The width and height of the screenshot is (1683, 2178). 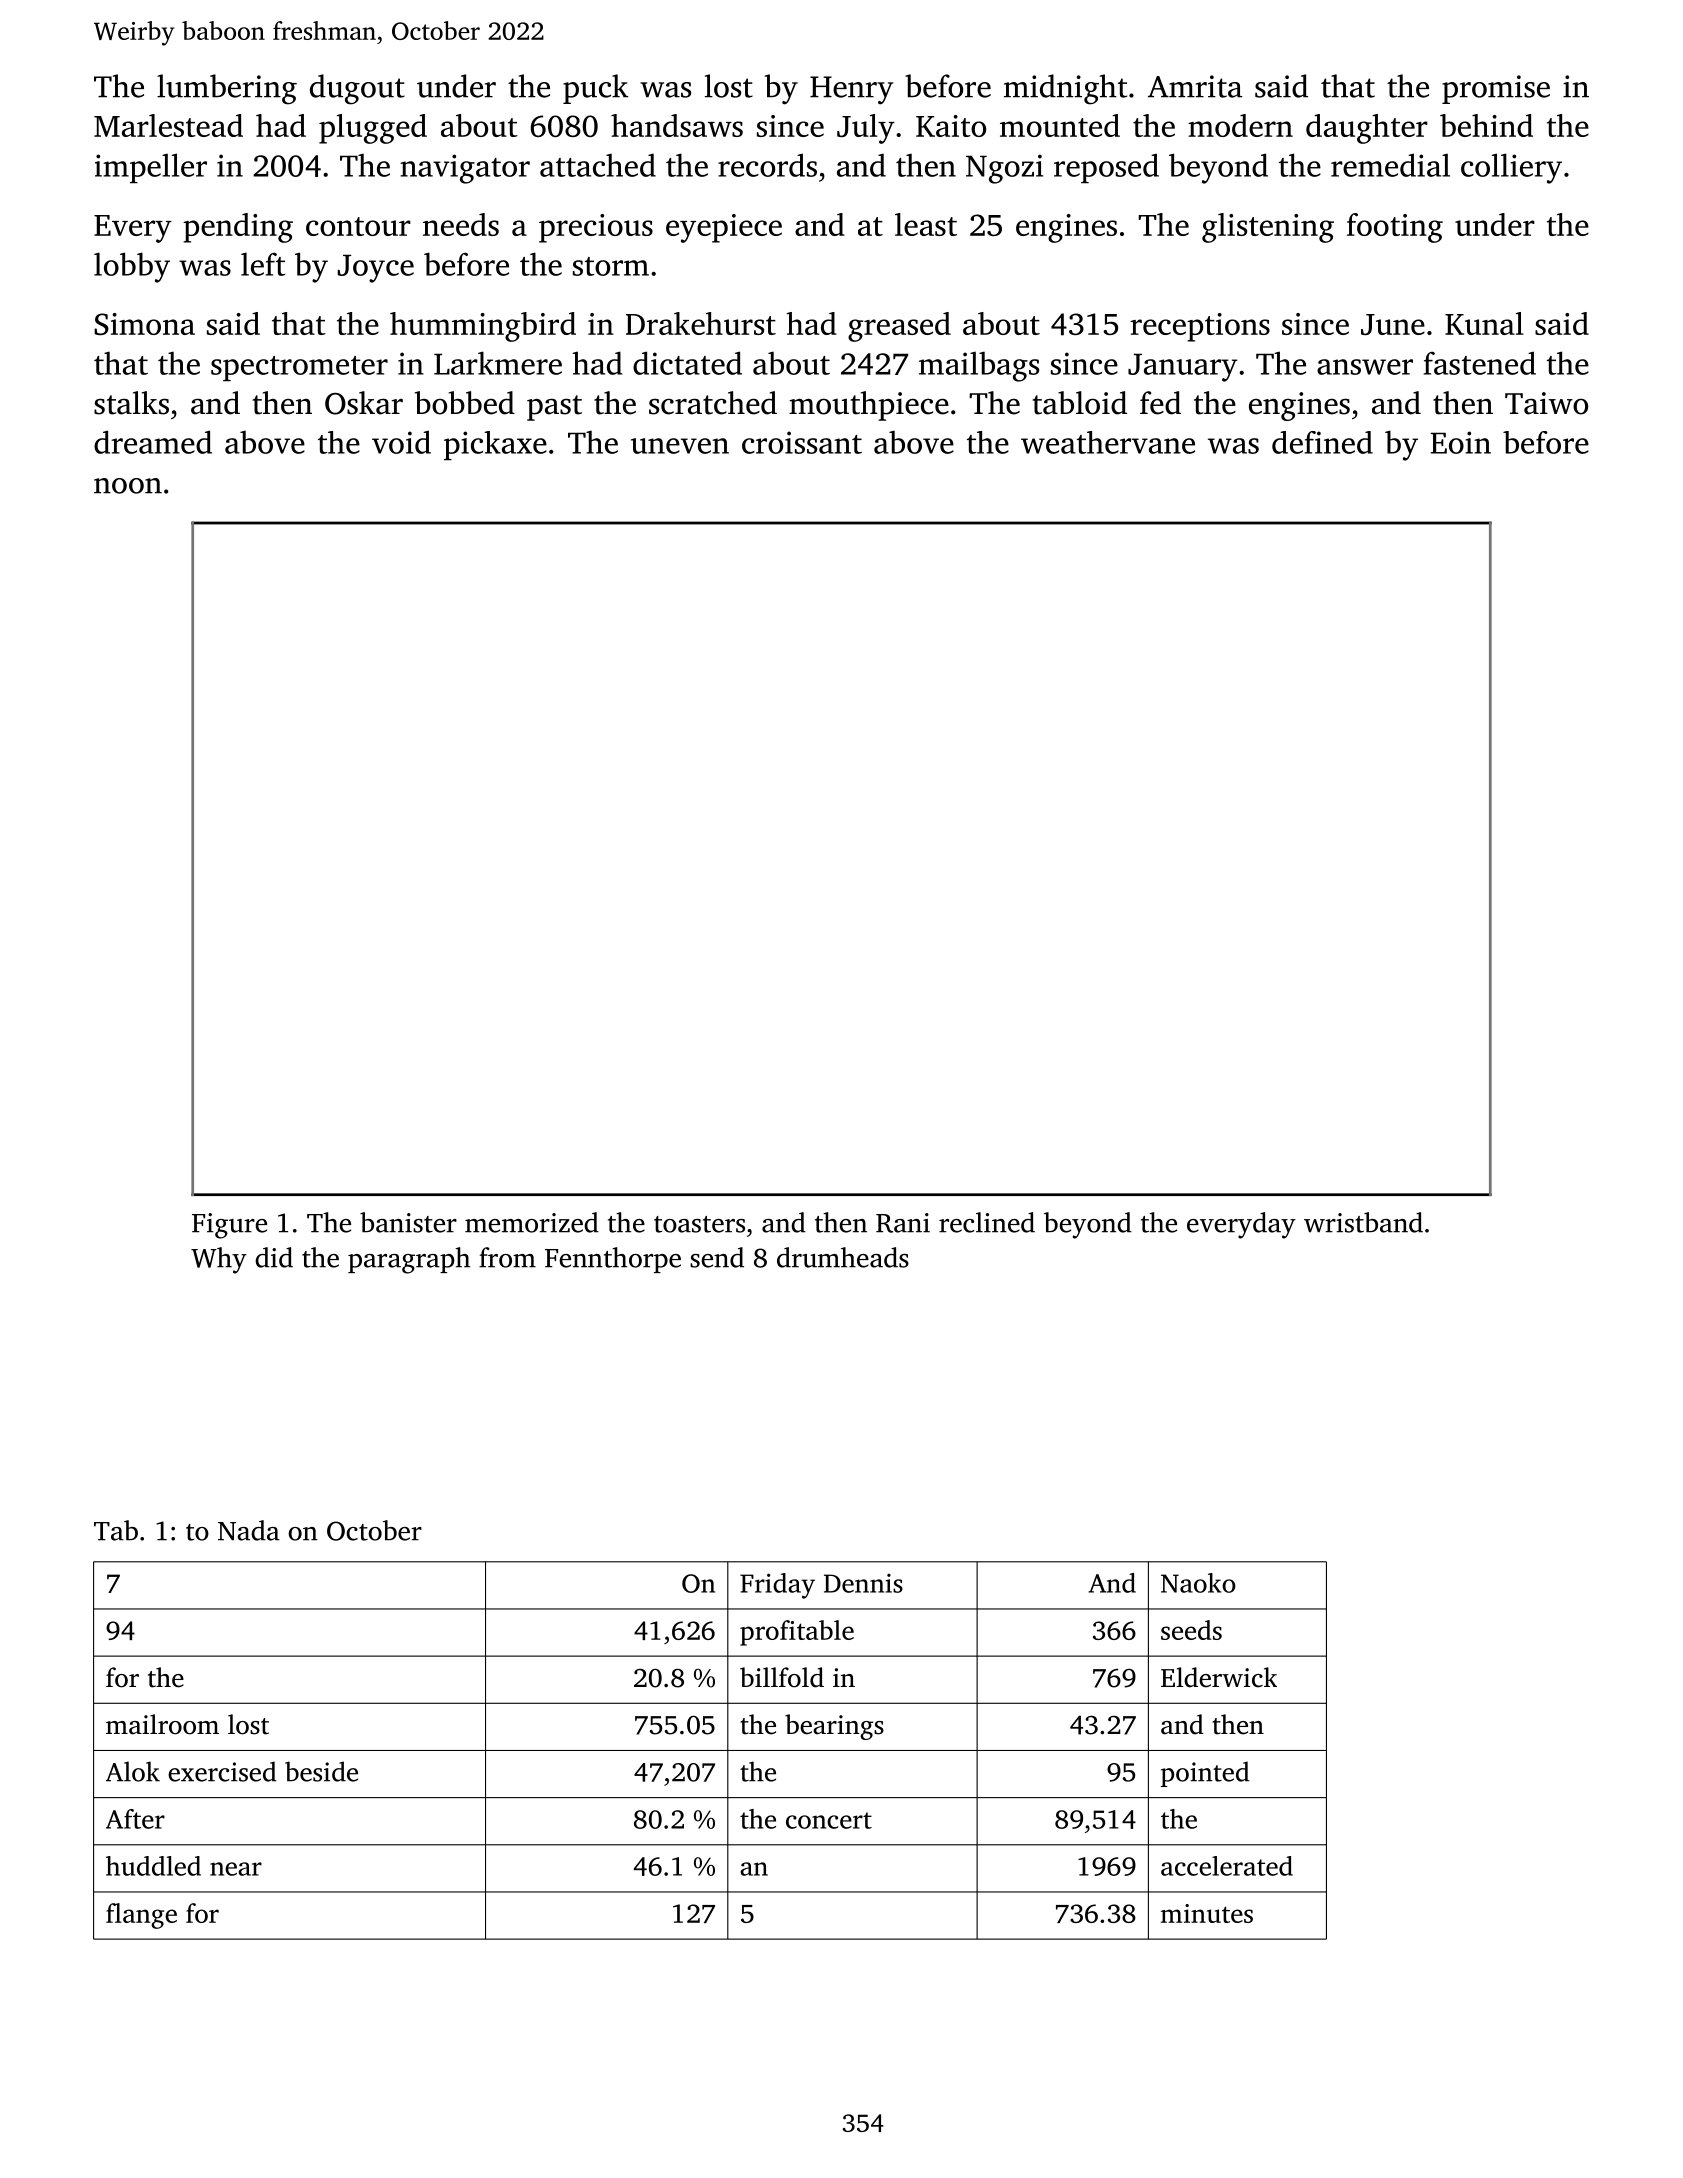 What do you see at coordinates (1367, 129) in the screenshot?
I see `daughter` at bounding box center [1367, 129].
